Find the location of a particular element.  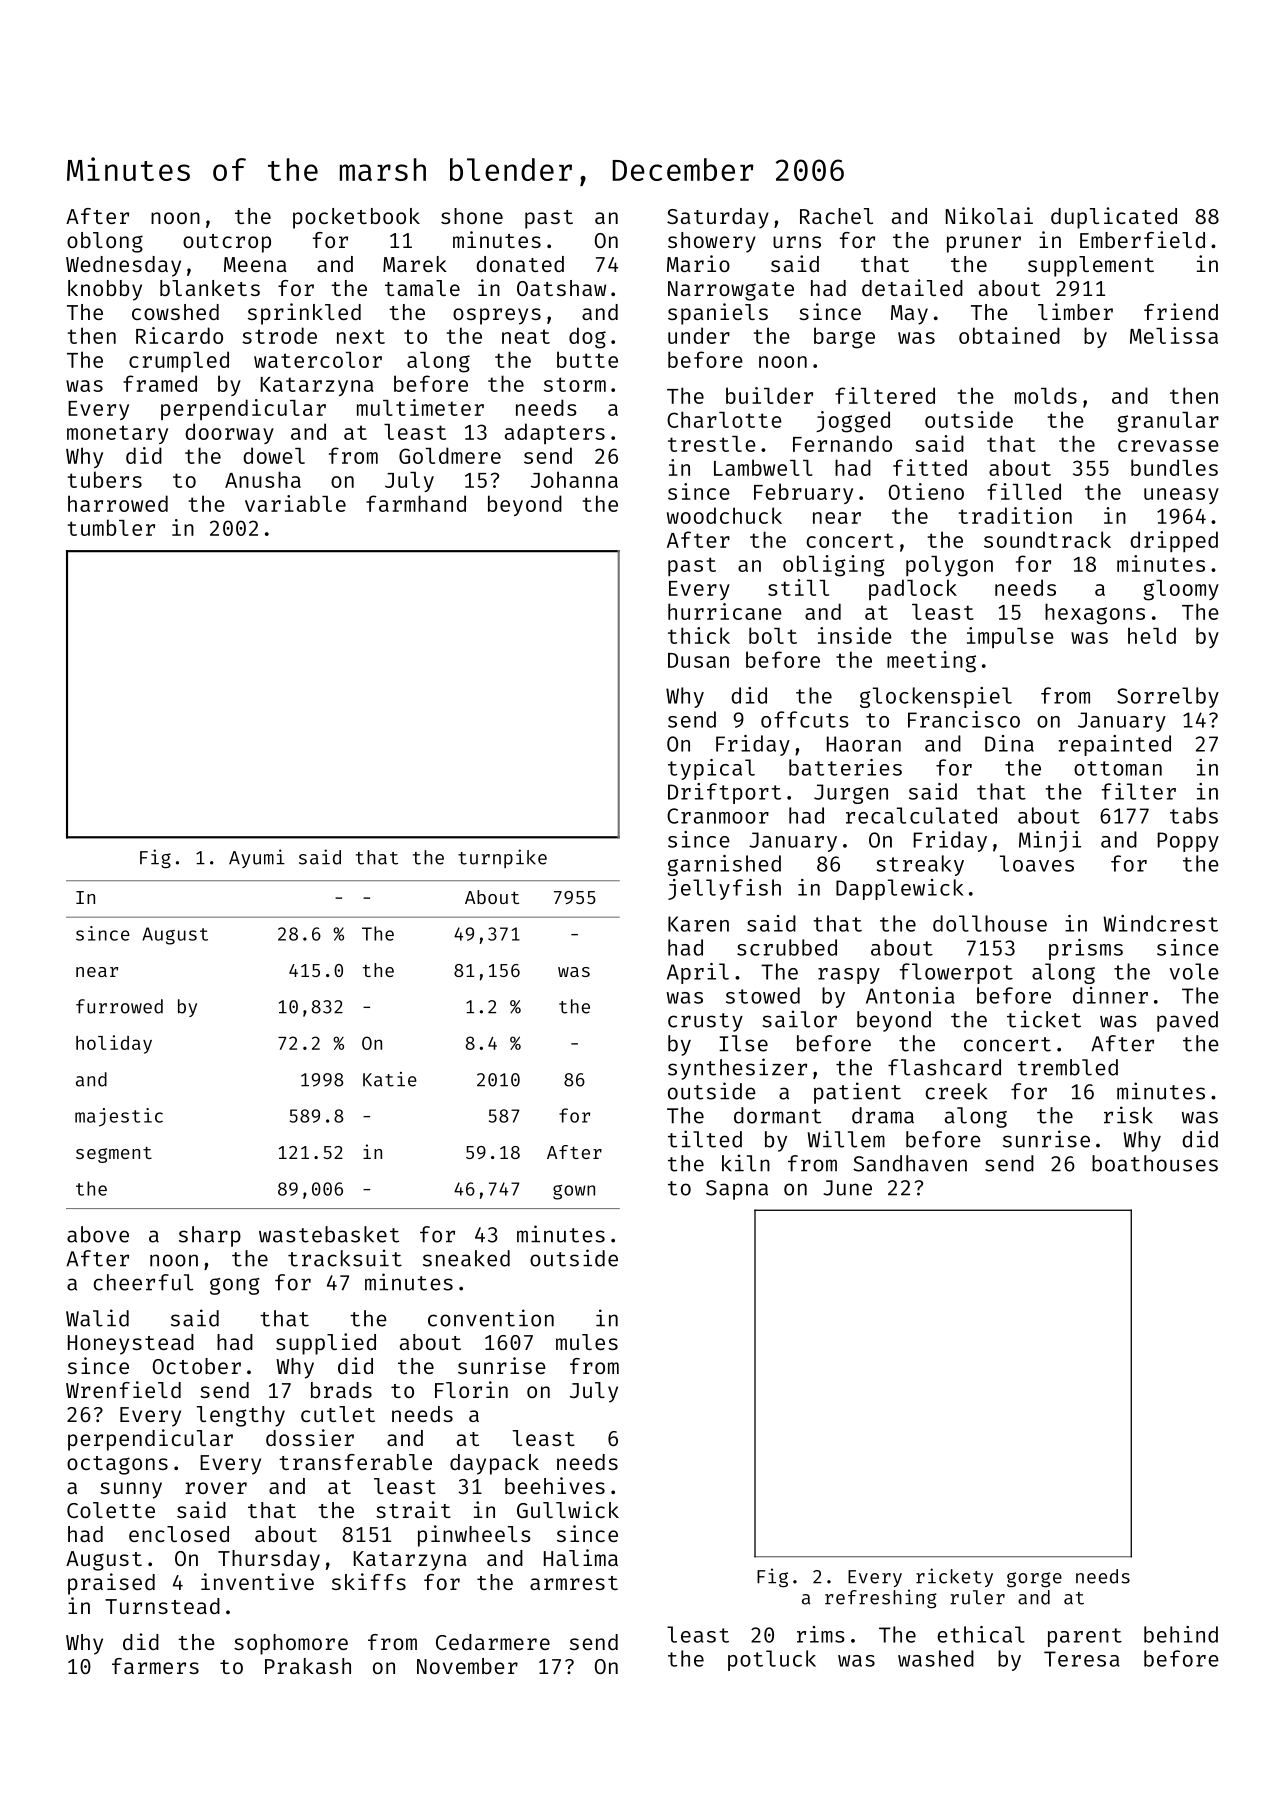

behind is located at coordinates (1181, 1634).
